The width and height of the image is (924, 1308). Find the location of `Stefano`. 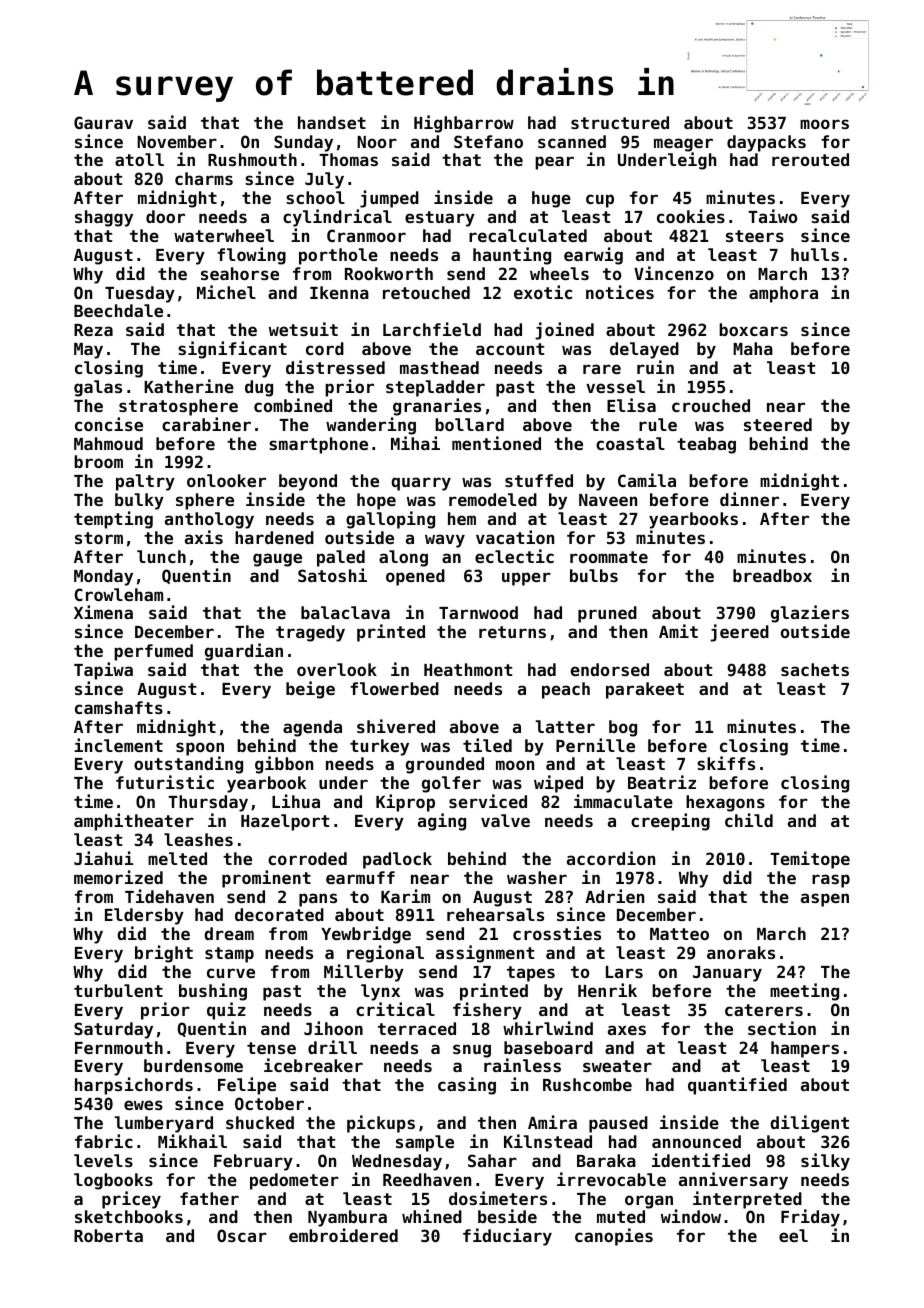

Stefano is located at coordinates (488, 141).
